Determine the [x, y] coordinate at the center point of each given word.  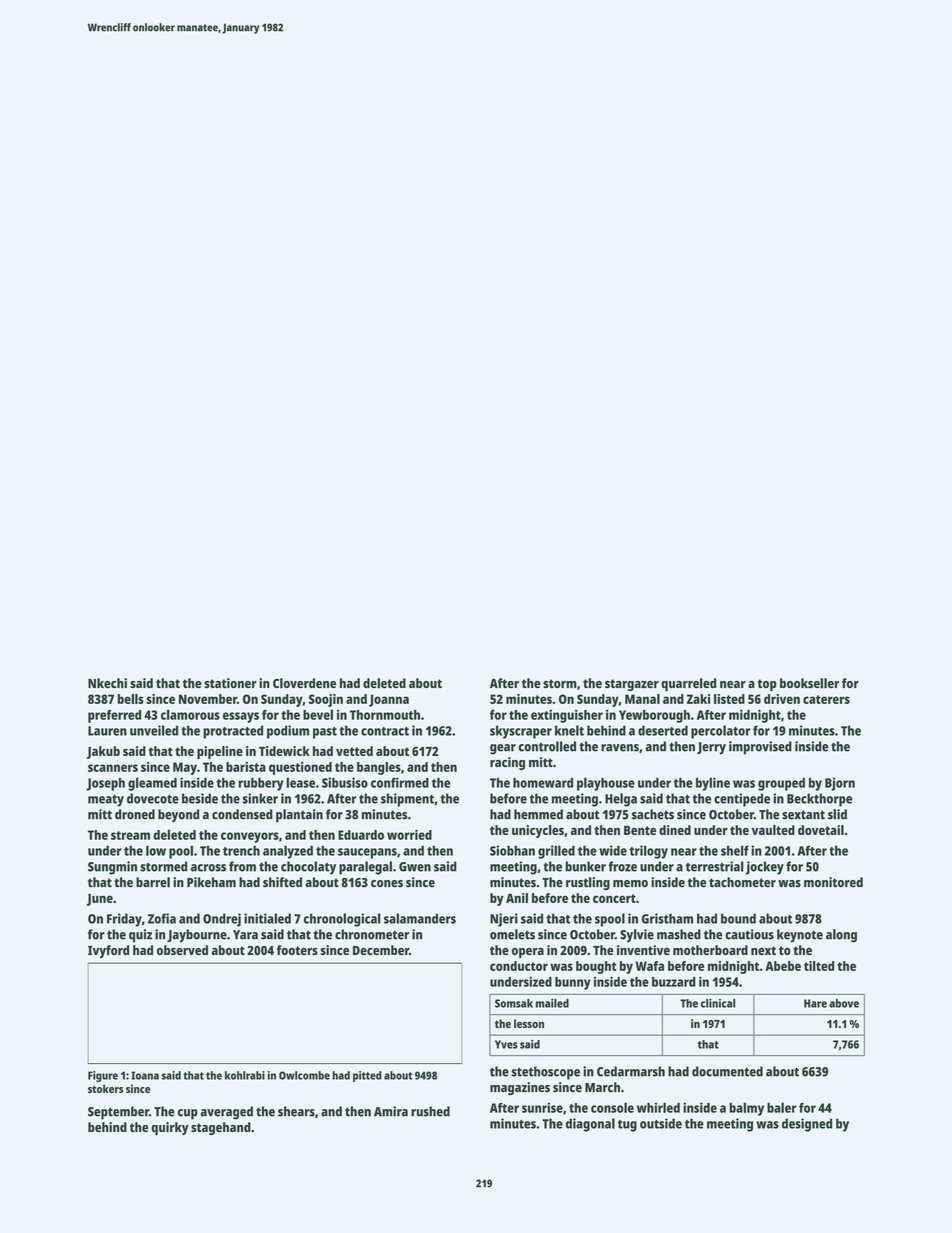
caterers [826, 699]
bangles [379, 768]
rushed [430, 1111]
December [381, 950]
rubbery [261, 784]
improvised [760, 748]
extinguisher [567, 716]
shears [296, 1111]
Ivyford [108, 951]
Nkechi [107, 683]
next [763, 950]
